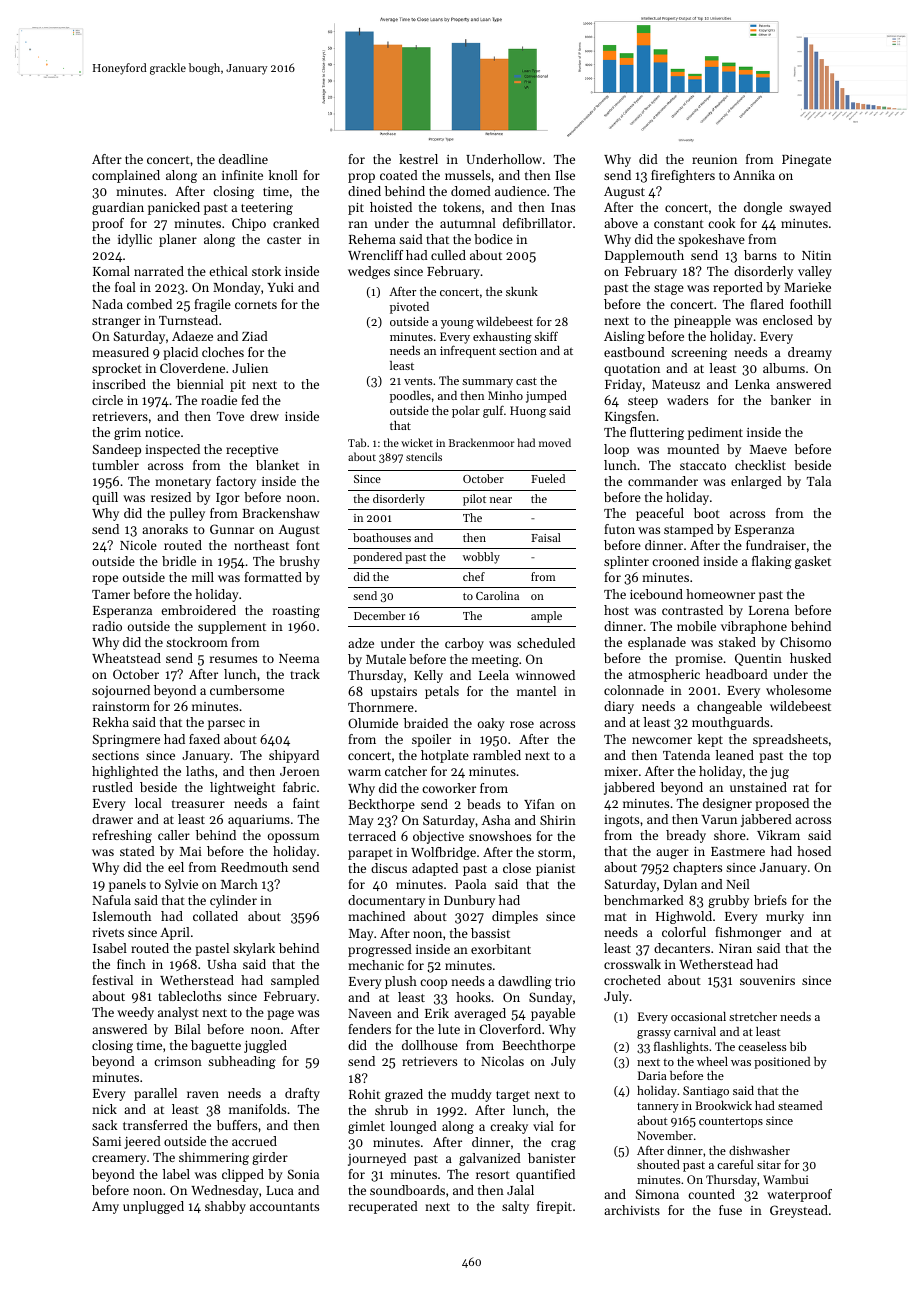 Image resolution: width=924 pixels, height=1308 pixels. What do you see at coordinates (149, 304) in the screenshot?
I see `combed` at bounding box center [149, 304].
